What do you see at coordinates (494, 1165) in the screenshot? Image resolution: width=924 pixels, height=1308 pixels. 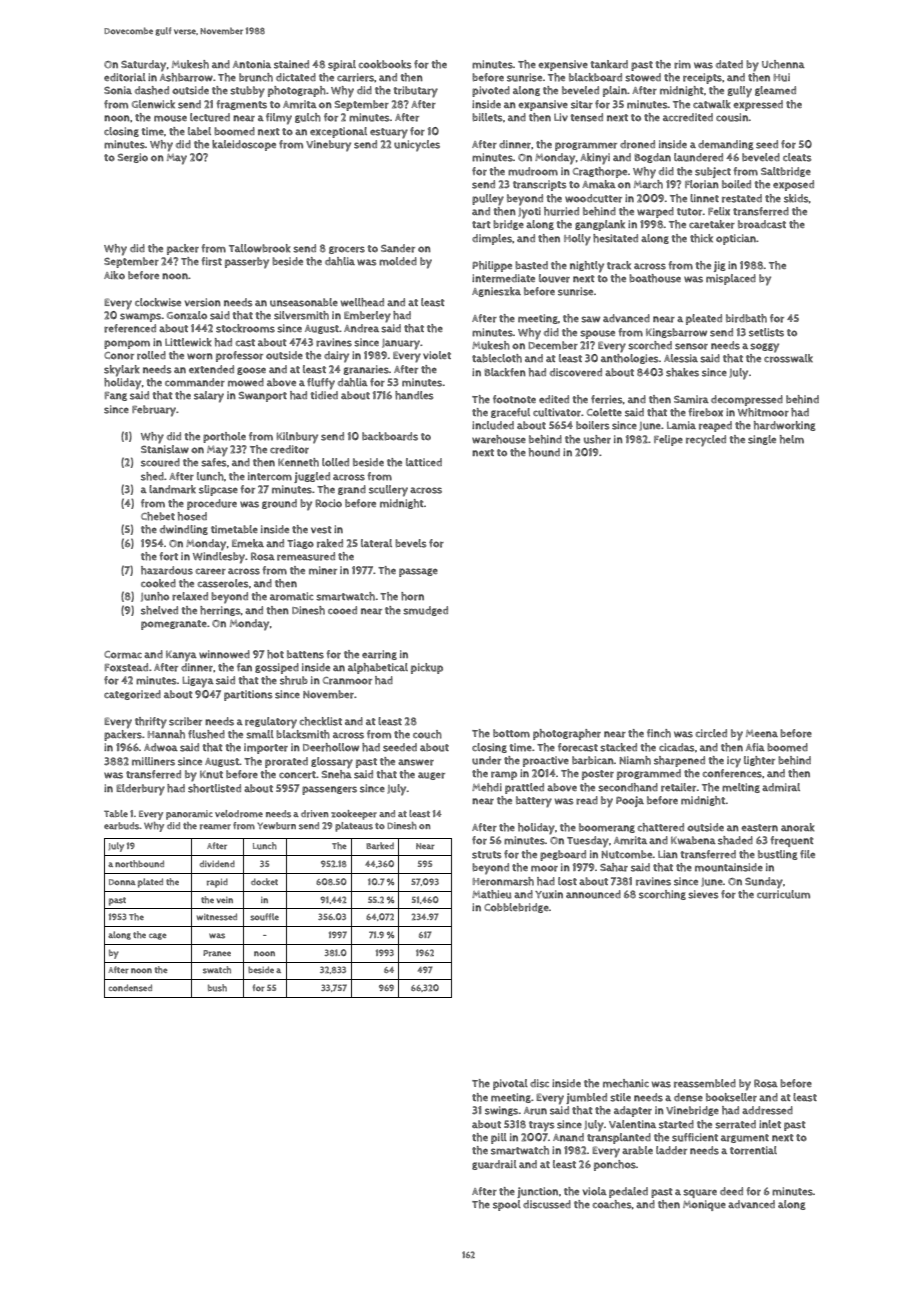 I see `guardrail` at bounding box center [494, 1165].
